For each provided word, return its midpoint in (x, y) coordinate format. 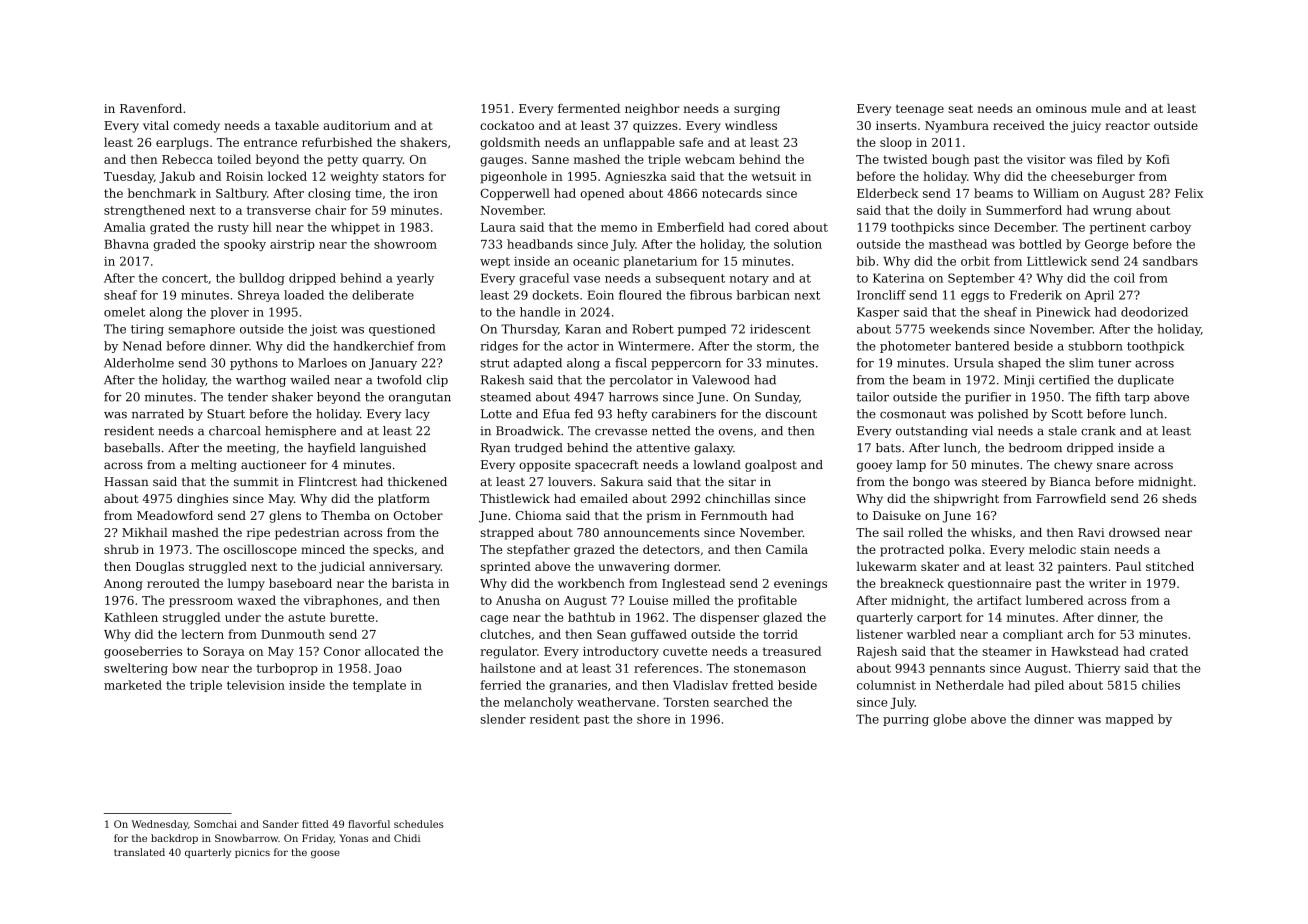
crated (1169, 651)
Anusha (518, 600)
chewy (1073, 466)
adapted (538, 364)
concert (185, 278)
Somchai (215, 824)
